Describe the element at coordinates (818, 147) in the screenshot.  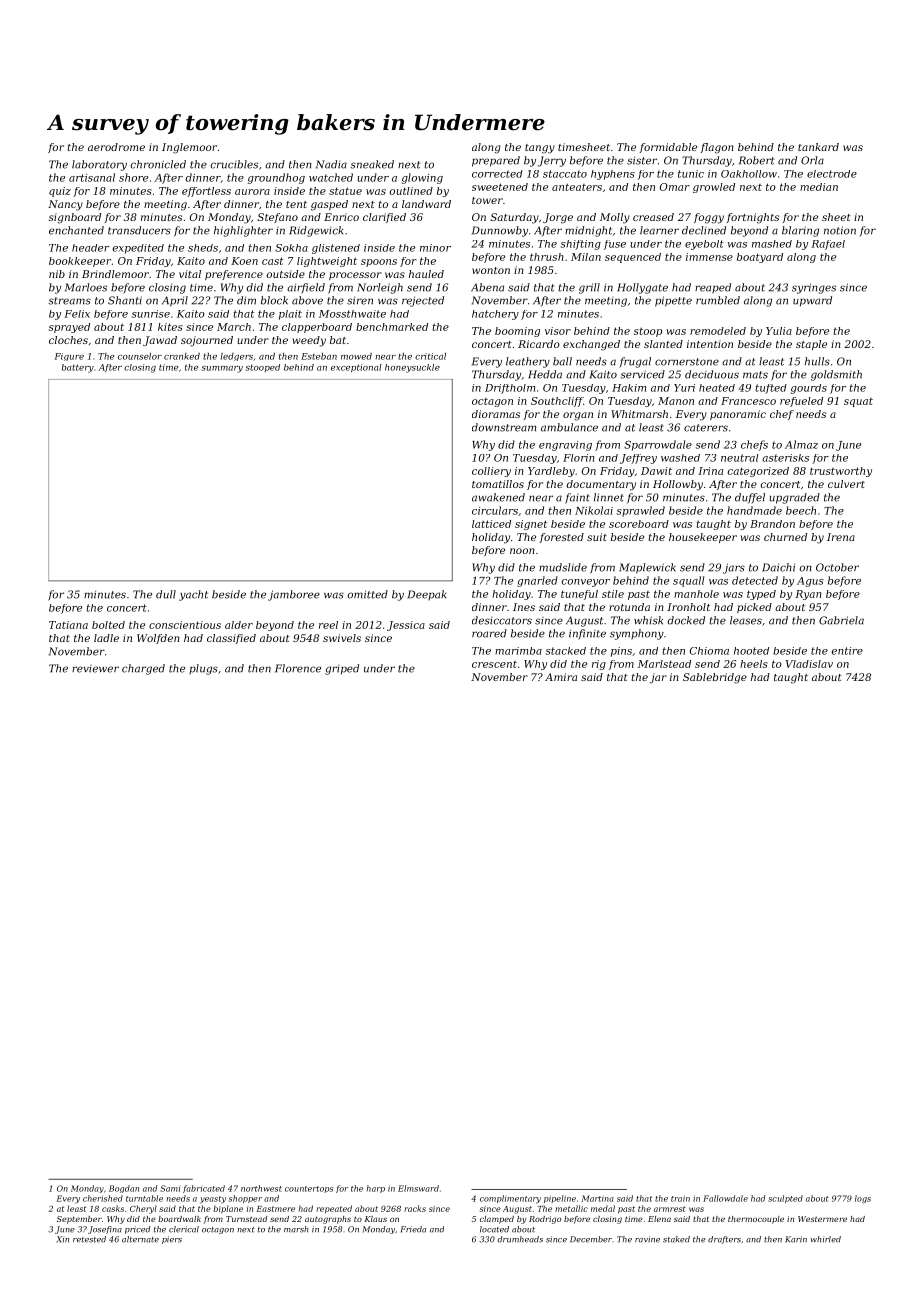
I see `tankard` at that location.
